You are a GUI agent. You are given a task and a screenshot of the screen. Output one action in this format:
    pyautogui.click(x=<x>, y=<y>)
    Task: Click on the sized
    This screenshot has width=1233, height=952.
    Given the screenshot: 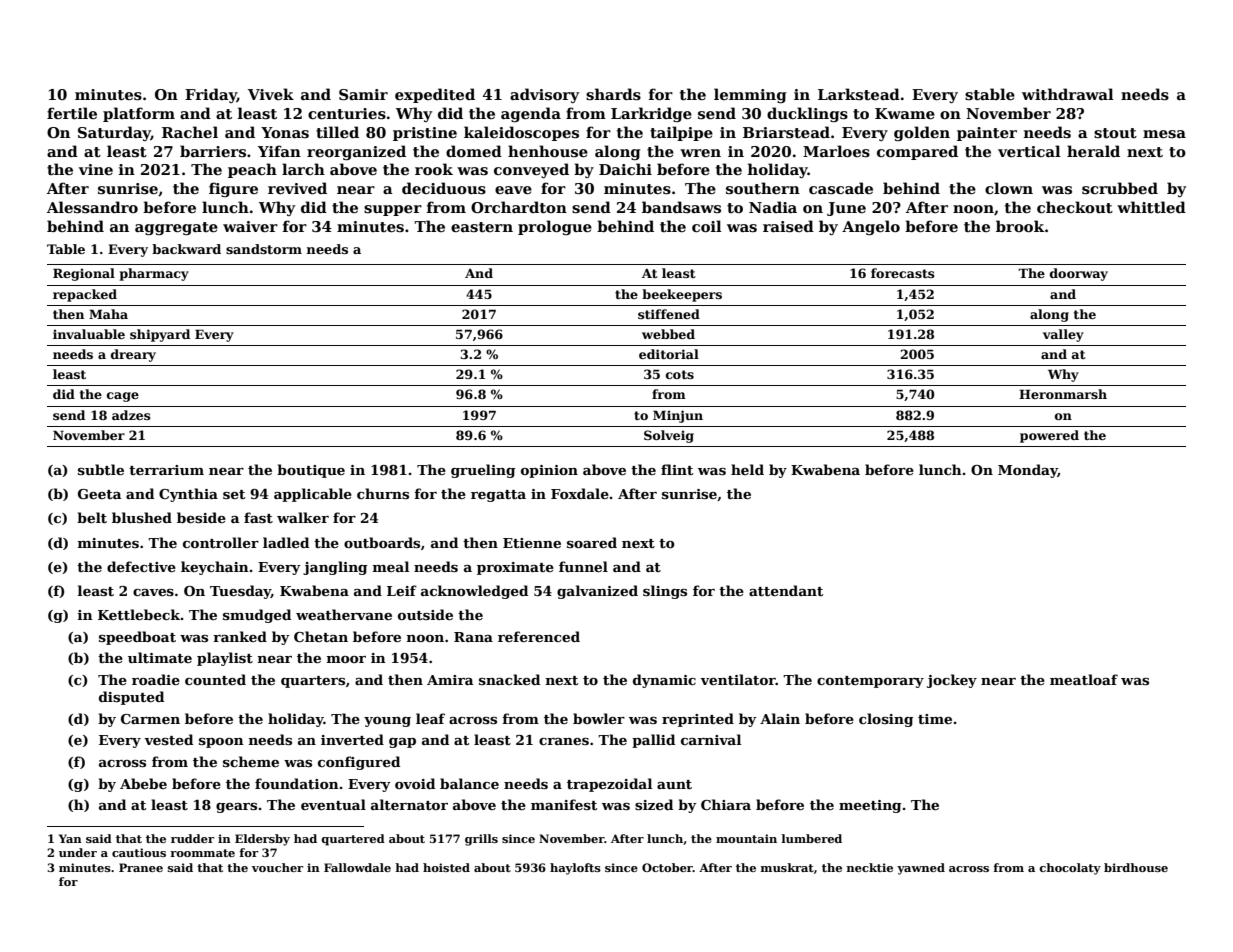 What is the action you would take?
    pyautogui.click(x=654, y=804)
